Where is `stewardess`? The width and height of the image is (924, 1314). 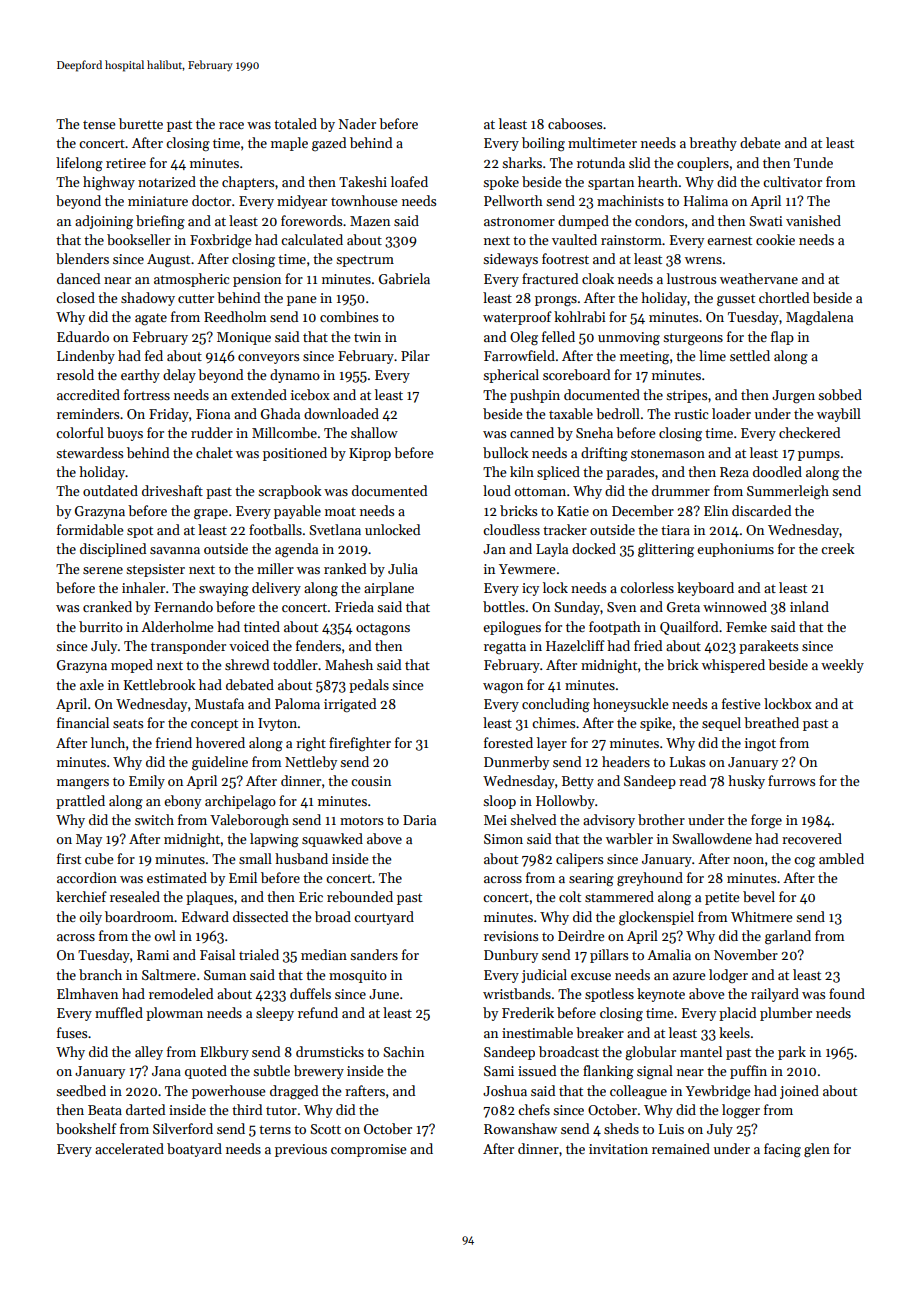
stewardess is located at coordinates (89, 452).
